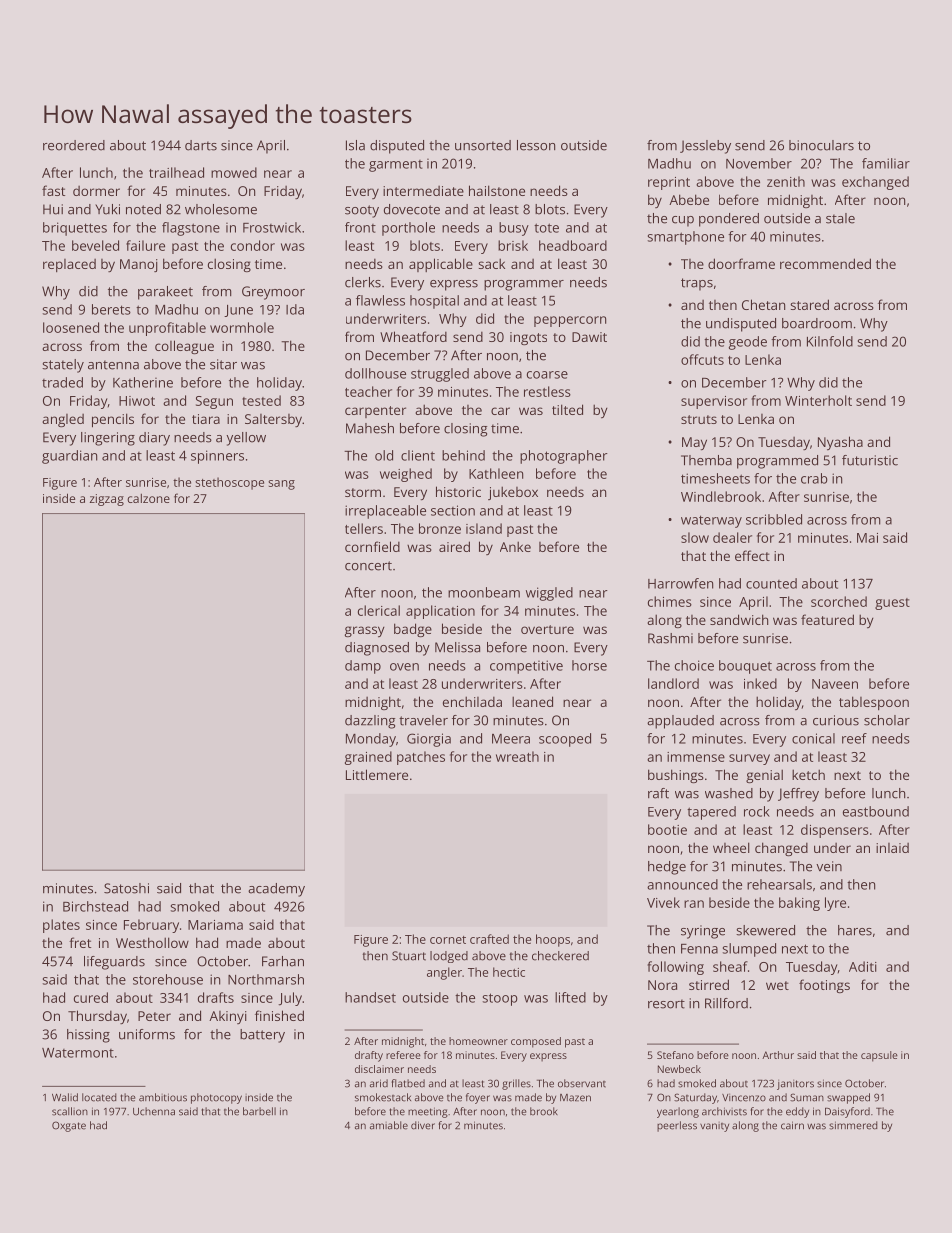 This document has width=952, height=1233. I want to click on Jessleby, so click(705, 147).
